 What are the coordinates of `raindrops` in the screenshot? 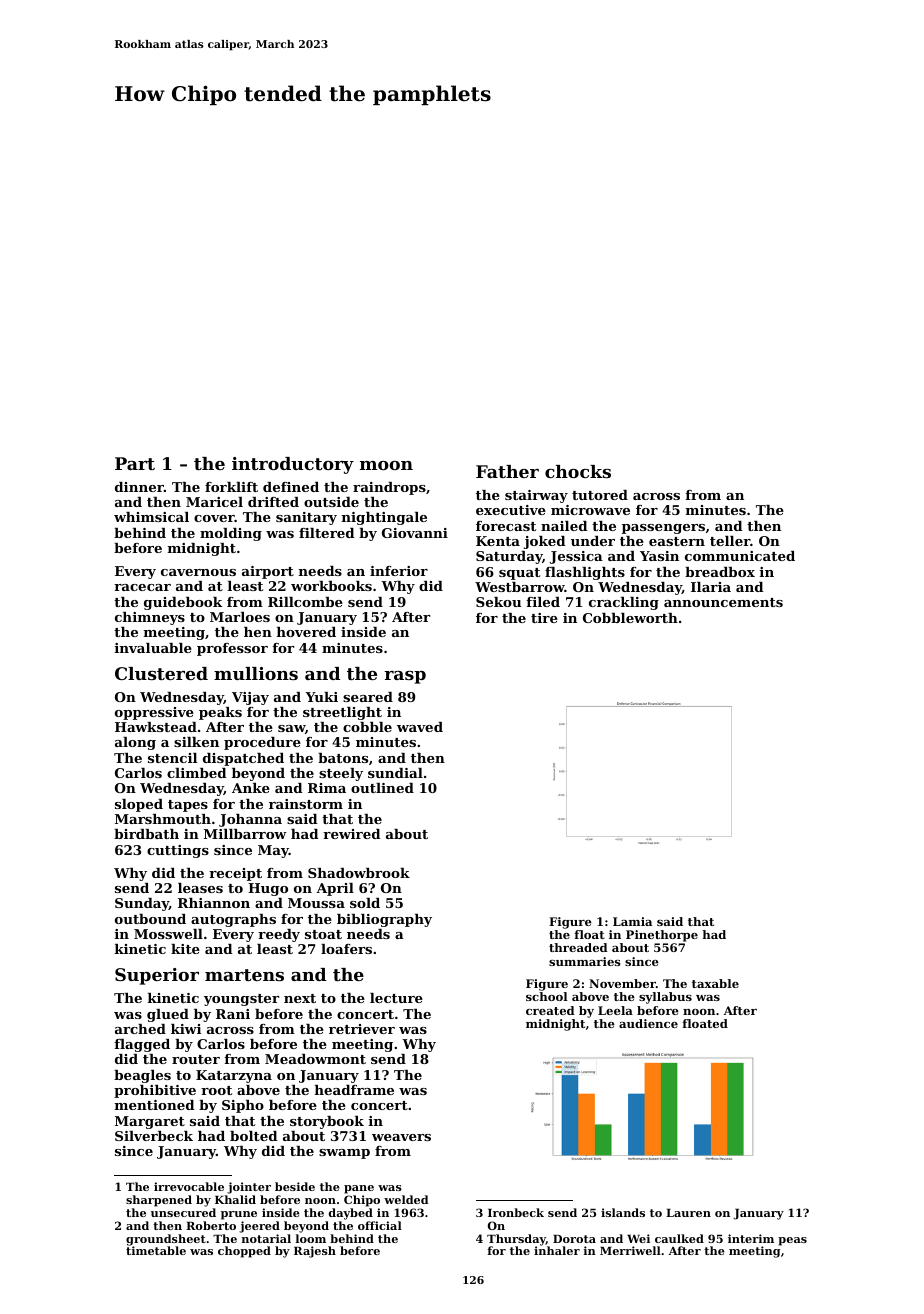 It's located at (389, 488).
